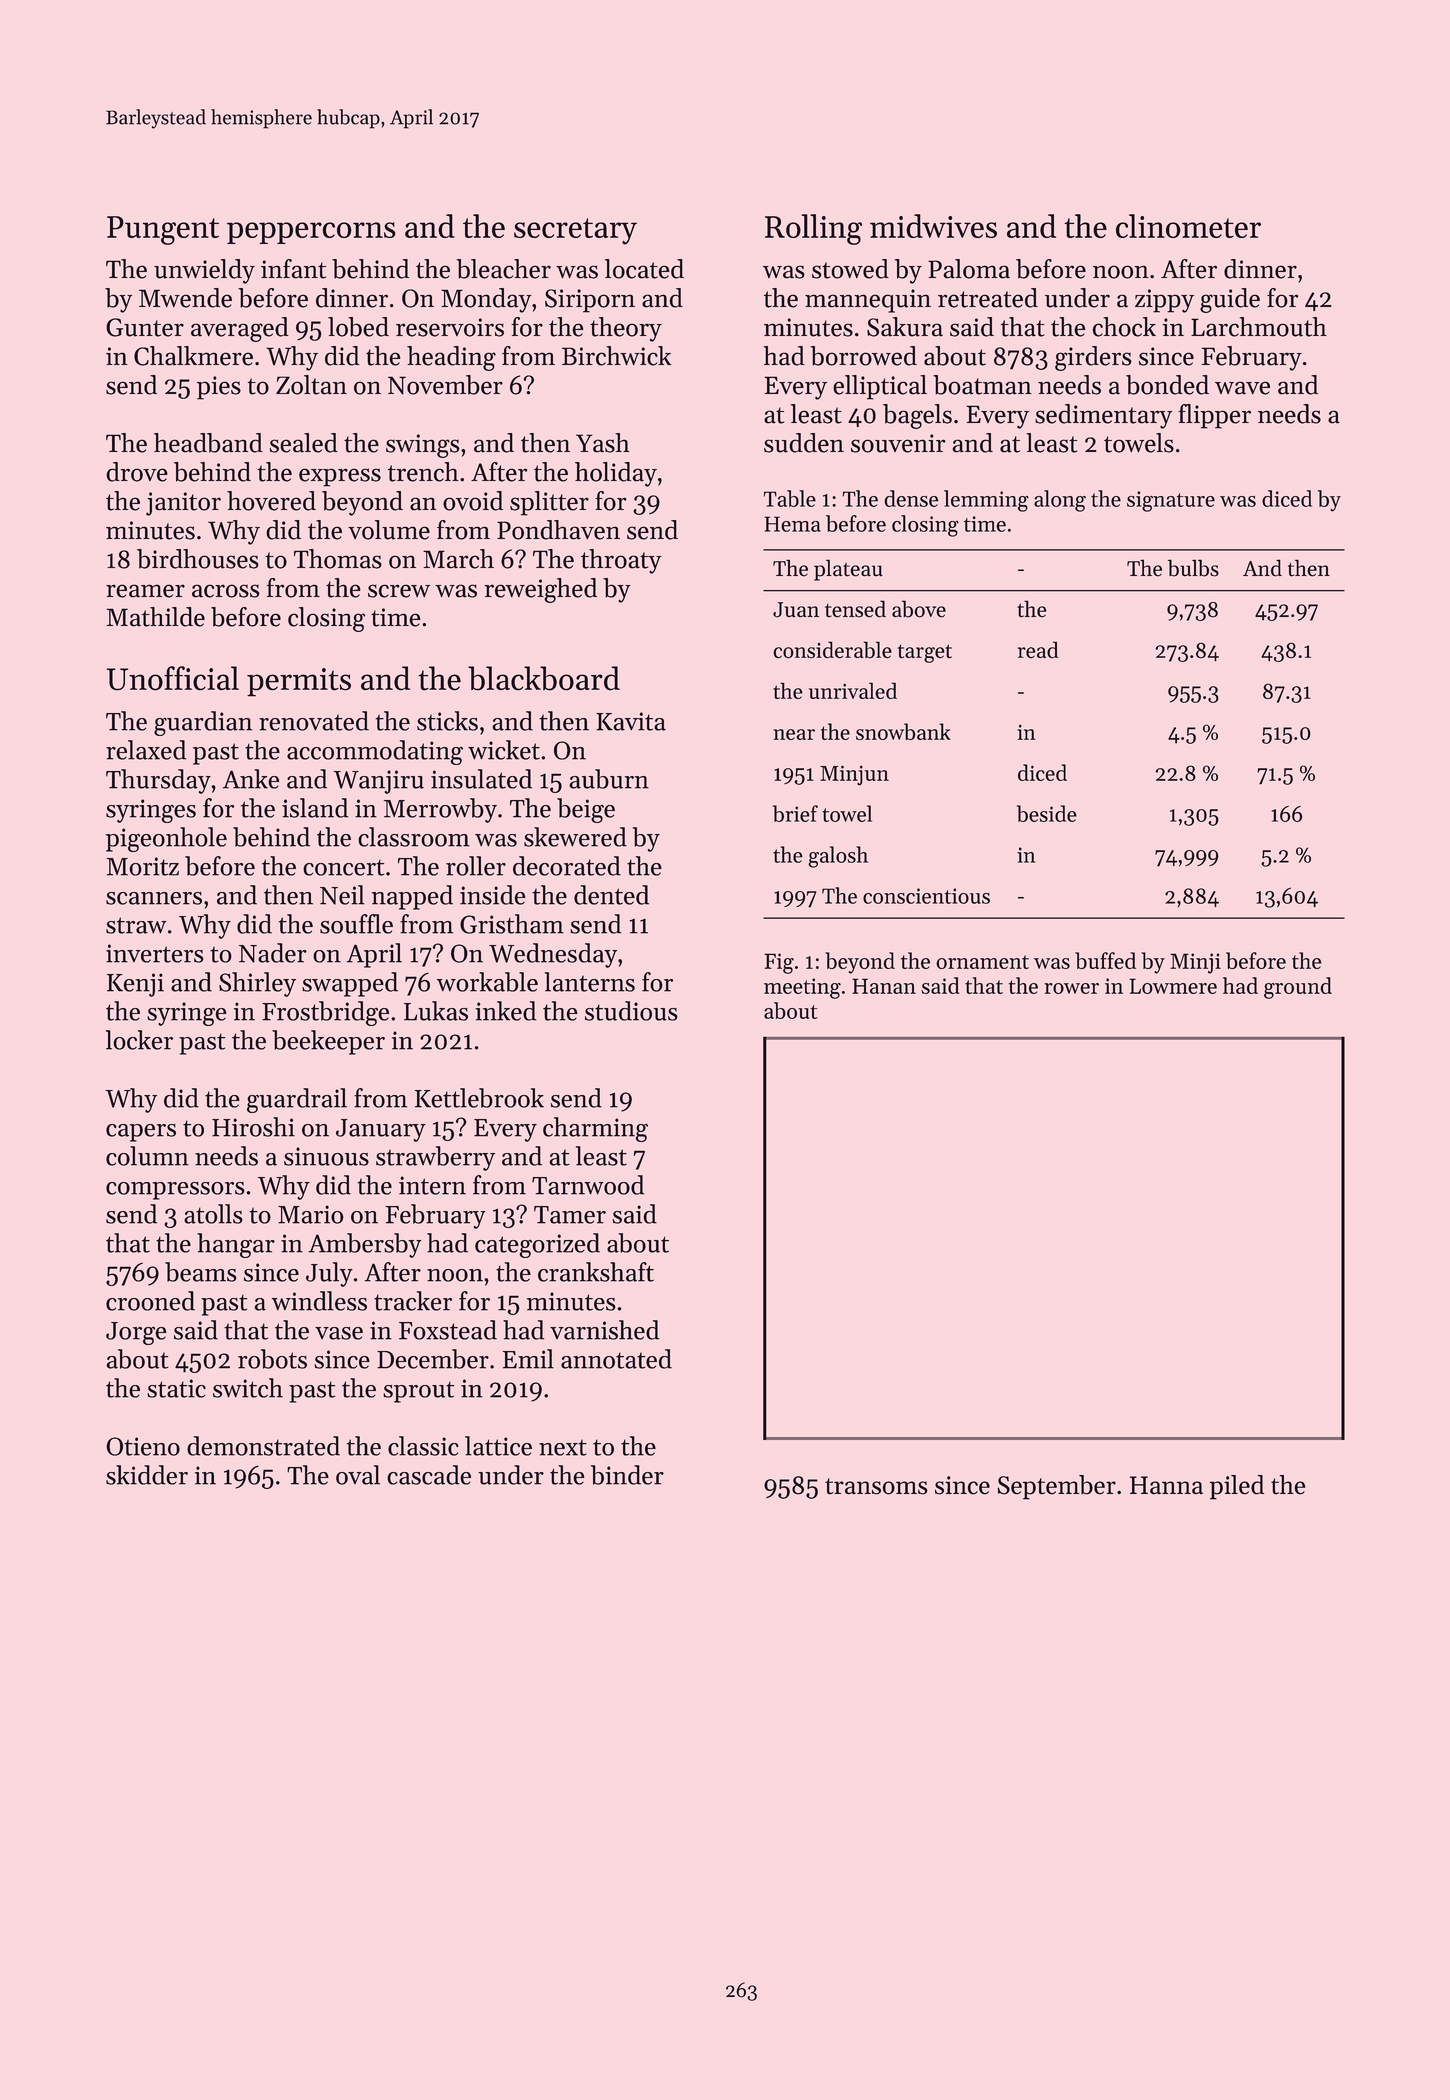 The image size is (1450, 2100). What do you see at coordinates (544, 678) in the image?
I see `blackboard` at bounding box center [544, 678].
